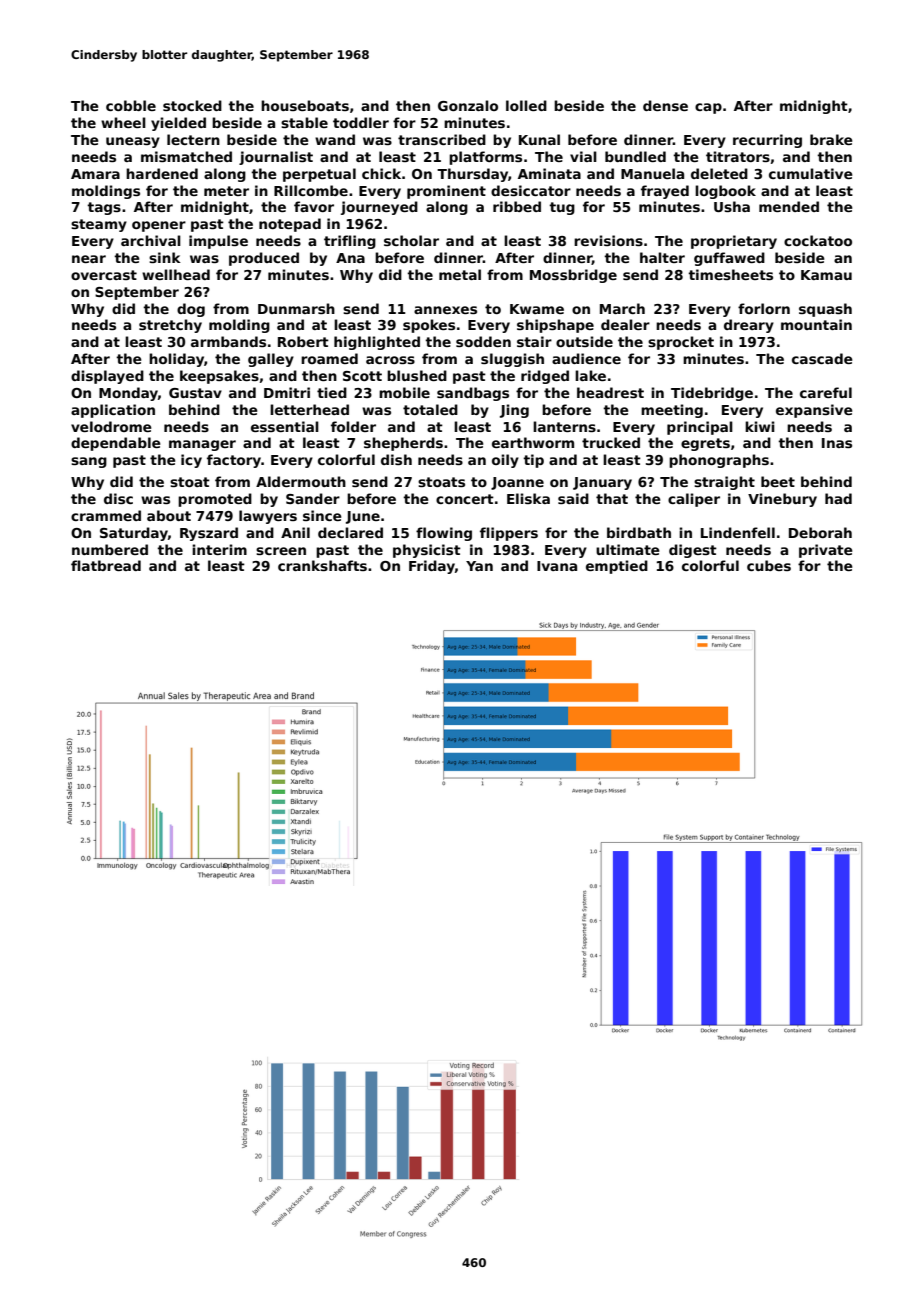 The height and width of the document is (1308, 924). I want to click on Kunal, so click(539, 139).
